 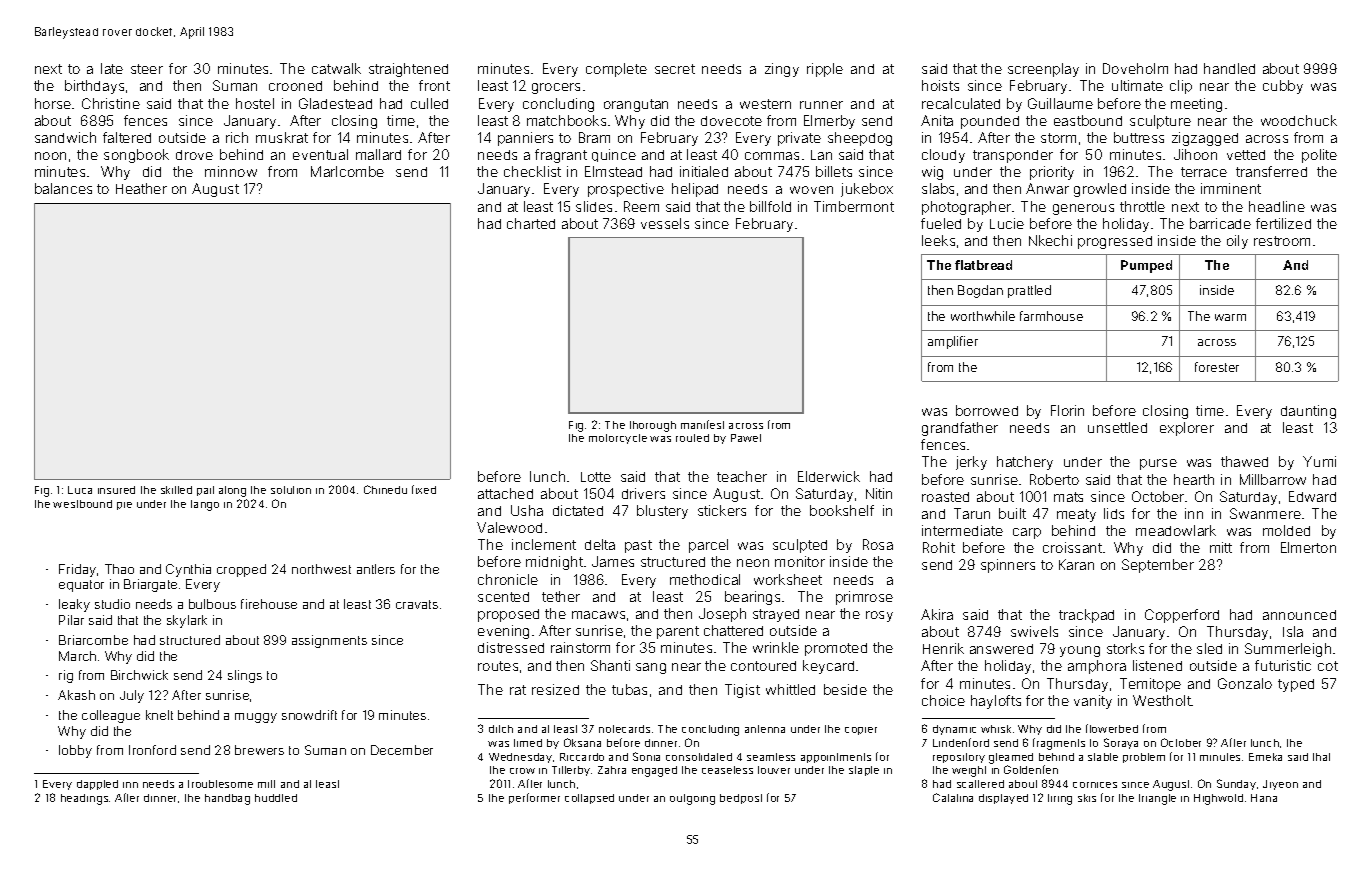 I want to click on balances, so click(x=63, y=188).
